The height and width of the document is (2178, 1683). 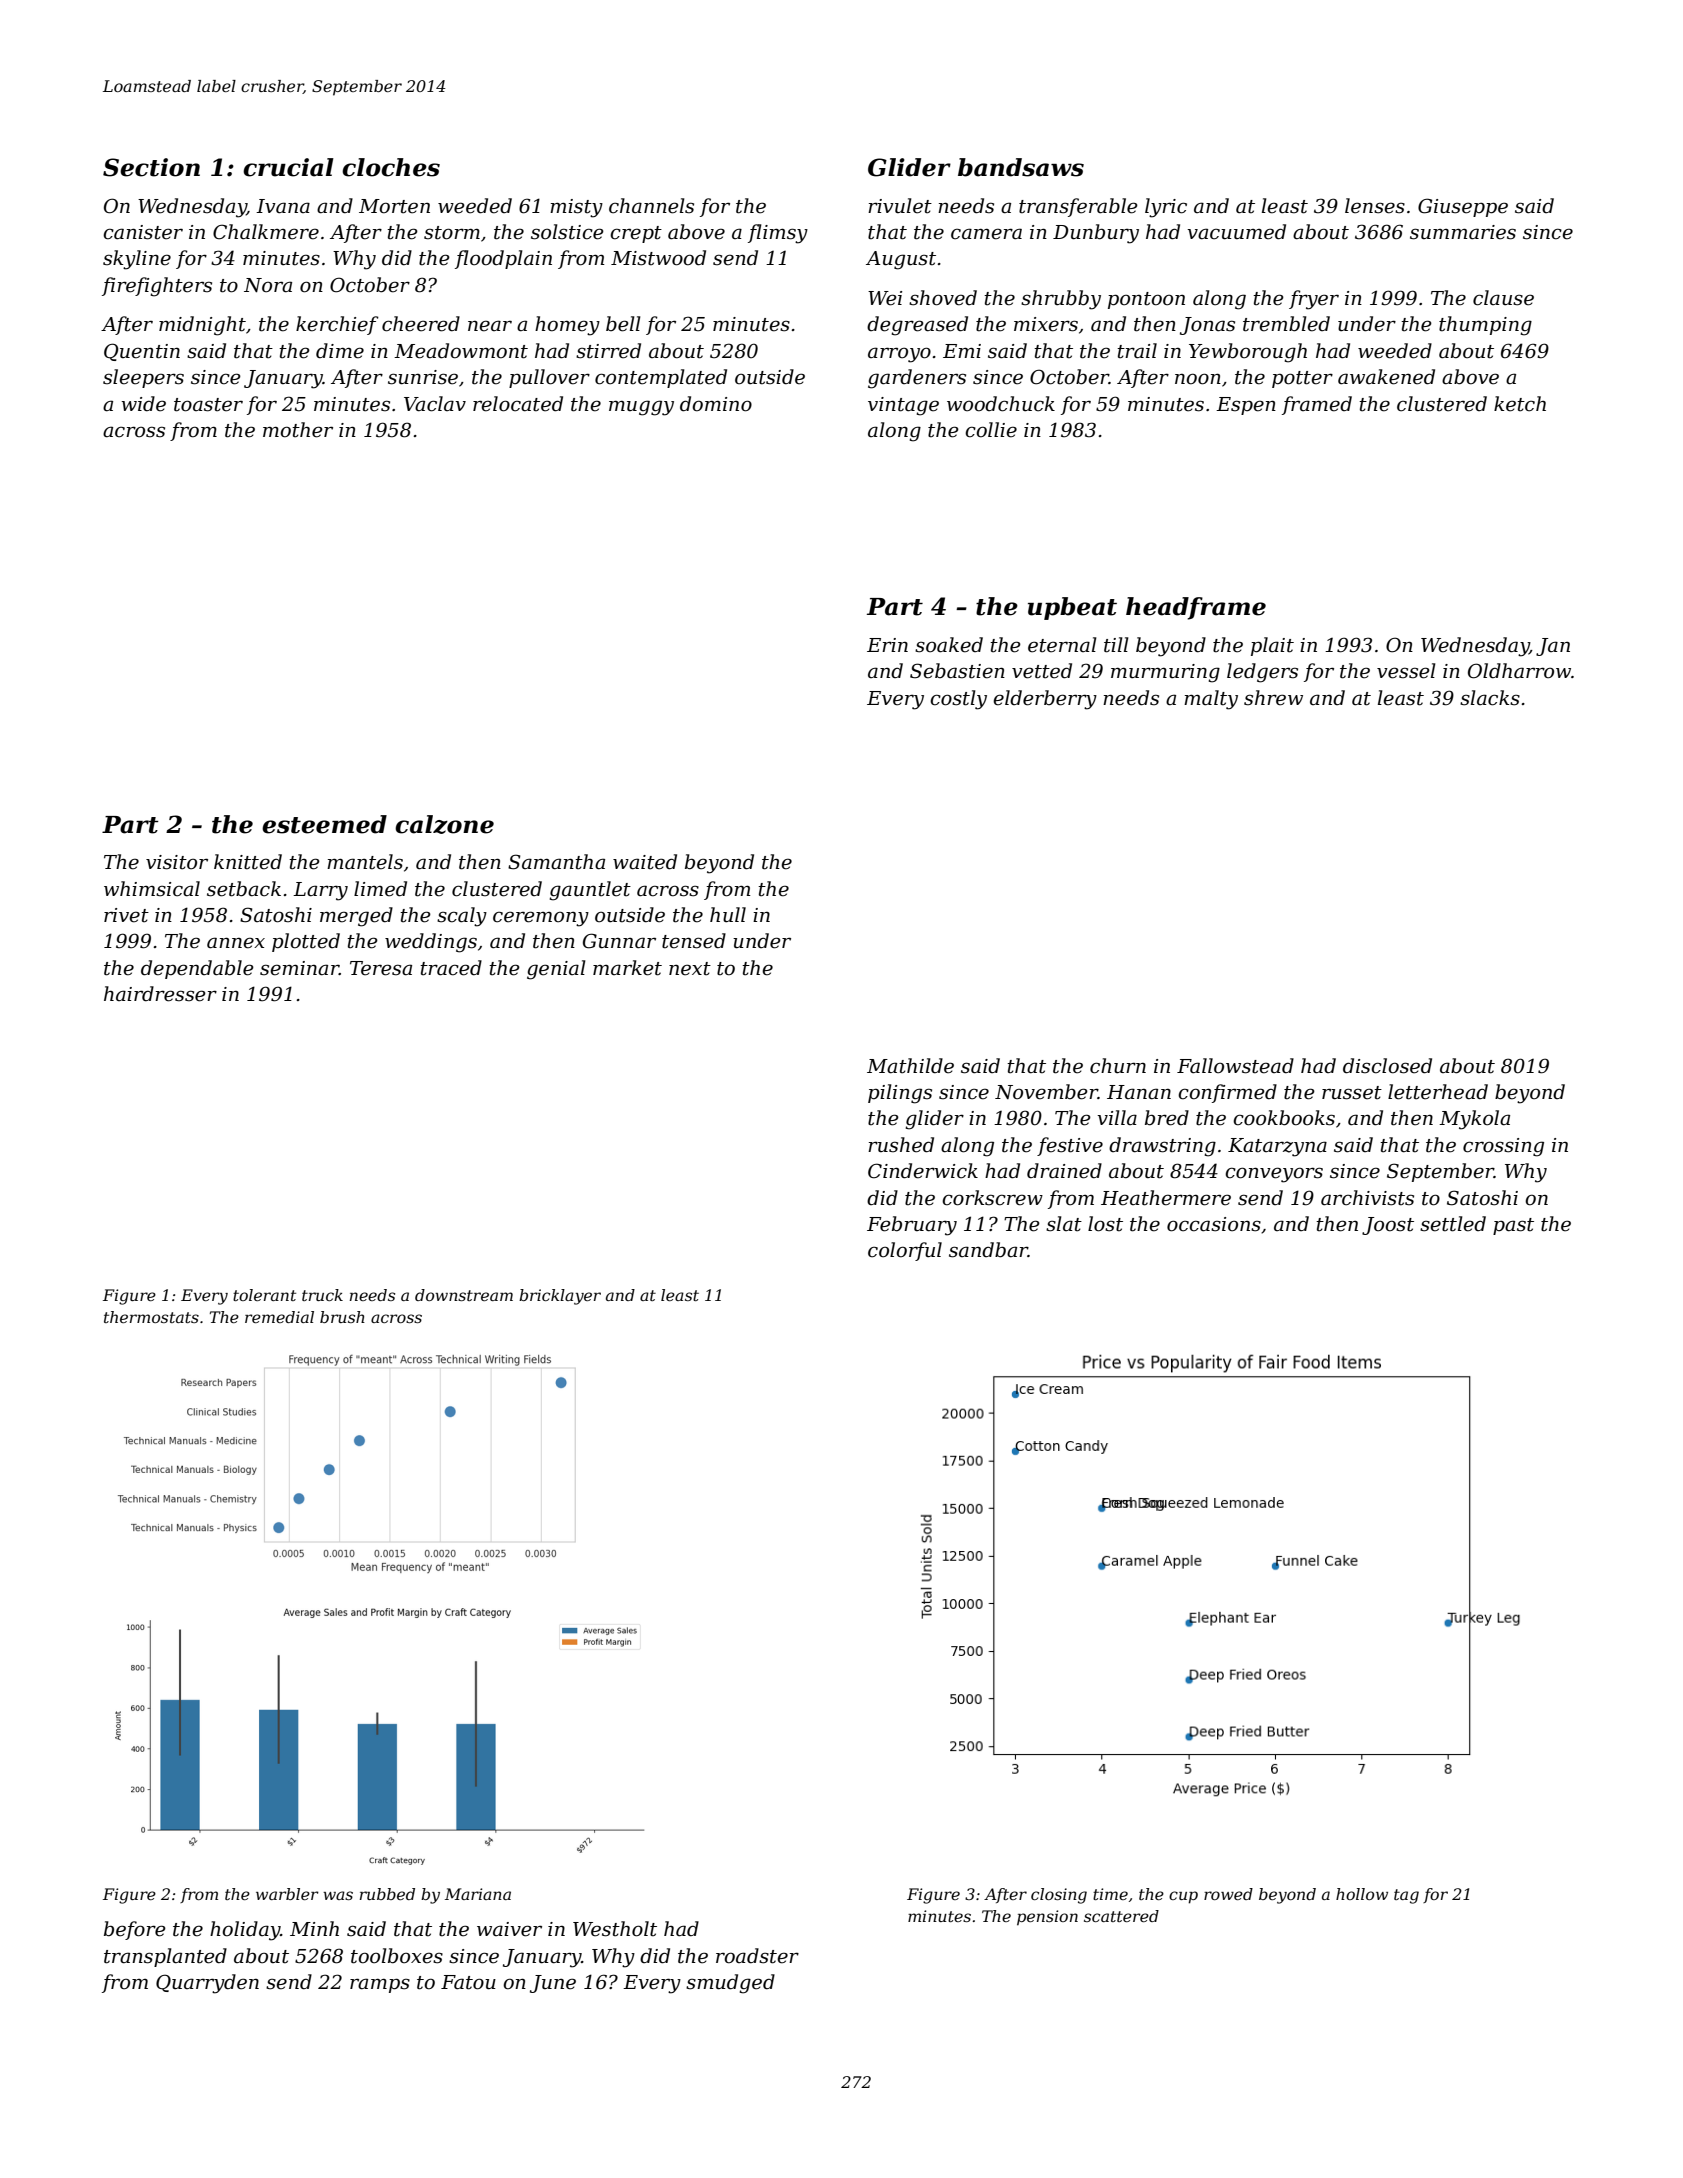 What do you see at coordinates (478, 1894) in the document?
I see `Mariana` at bounding box center [478, 1894].
